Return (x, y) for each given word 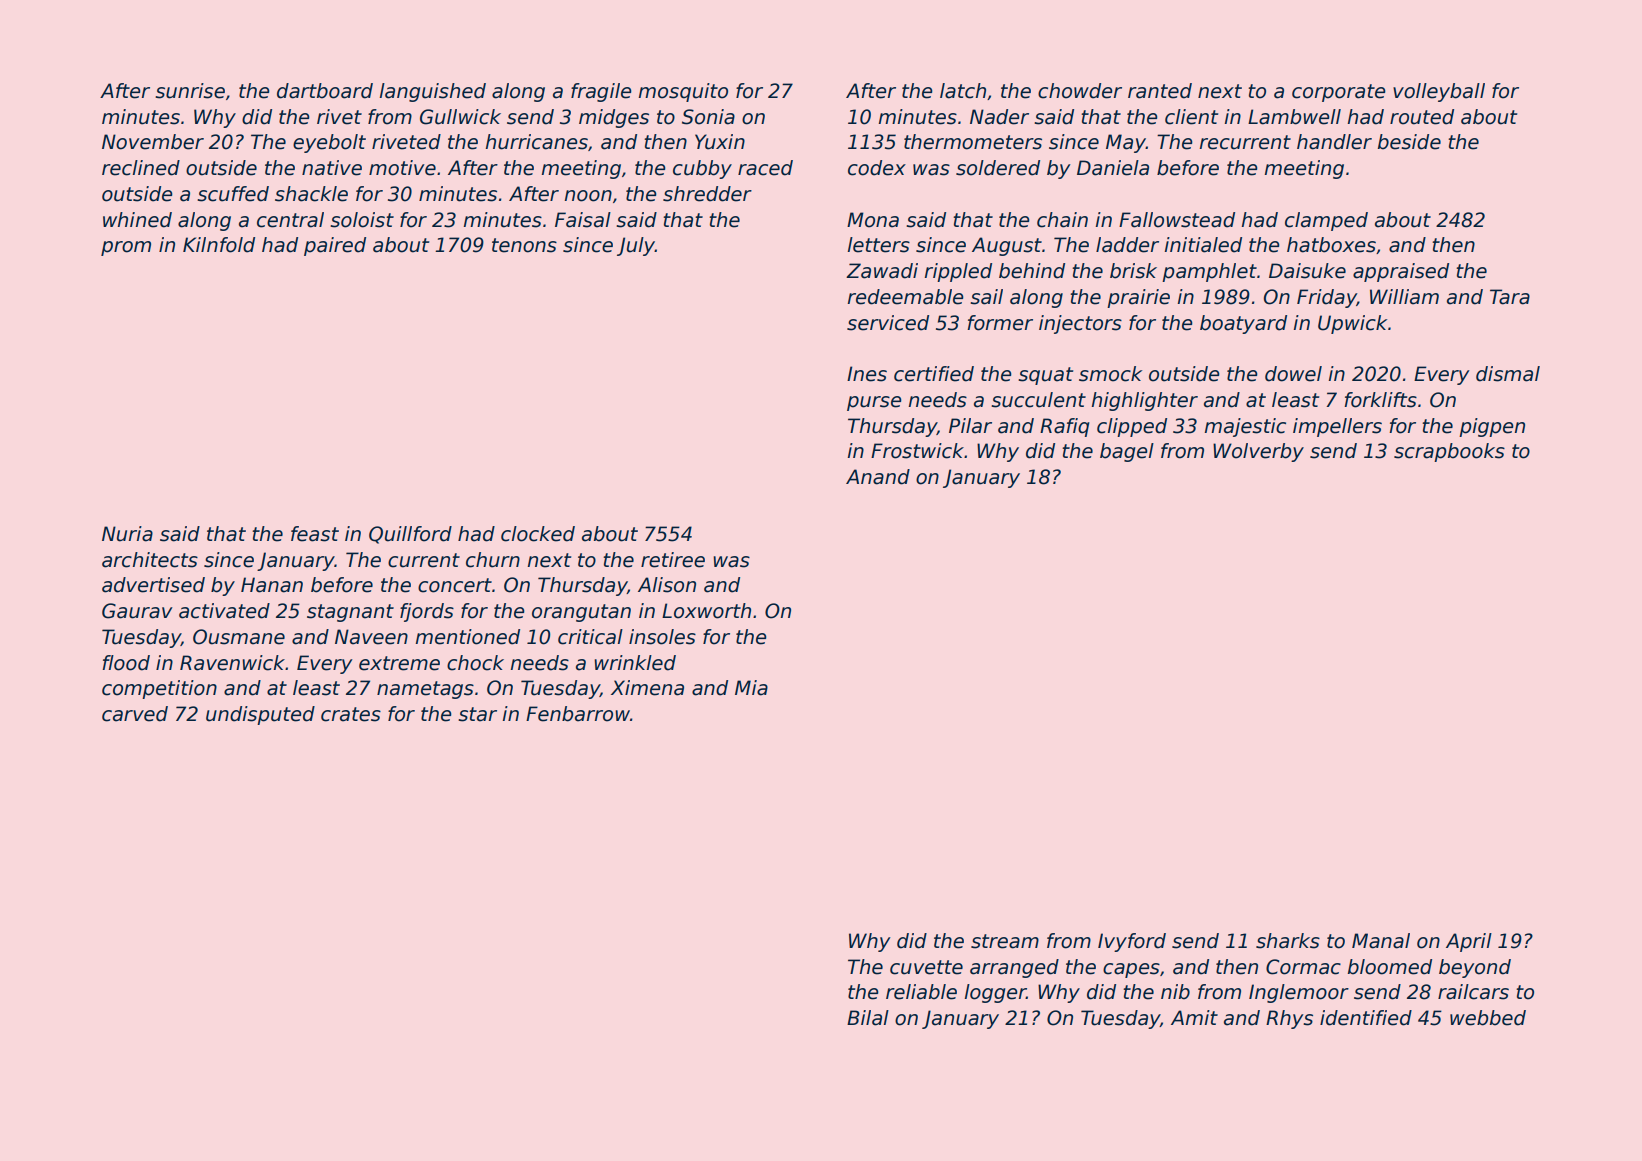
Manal (1381, 941)
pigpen (1492, 427)
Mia (751, 688)
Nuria (127, 534)
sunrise (190, 91)
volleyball (1439, 92)
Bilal (868, 1018)
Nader (999, 117)
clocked (538, 534)
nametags (425, 690)
